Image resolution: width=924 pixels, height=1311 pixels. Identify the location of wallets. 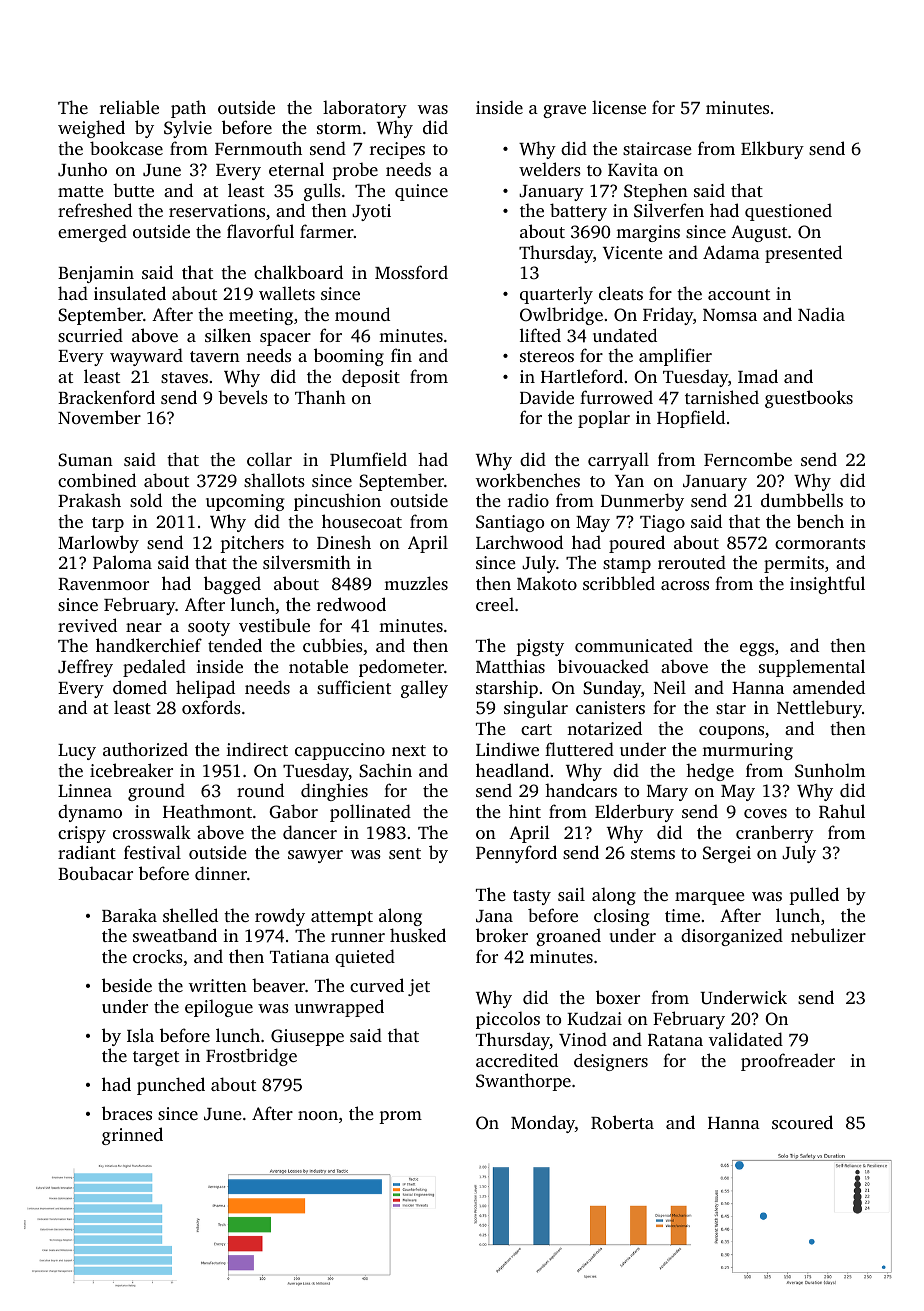
(287, 293).
